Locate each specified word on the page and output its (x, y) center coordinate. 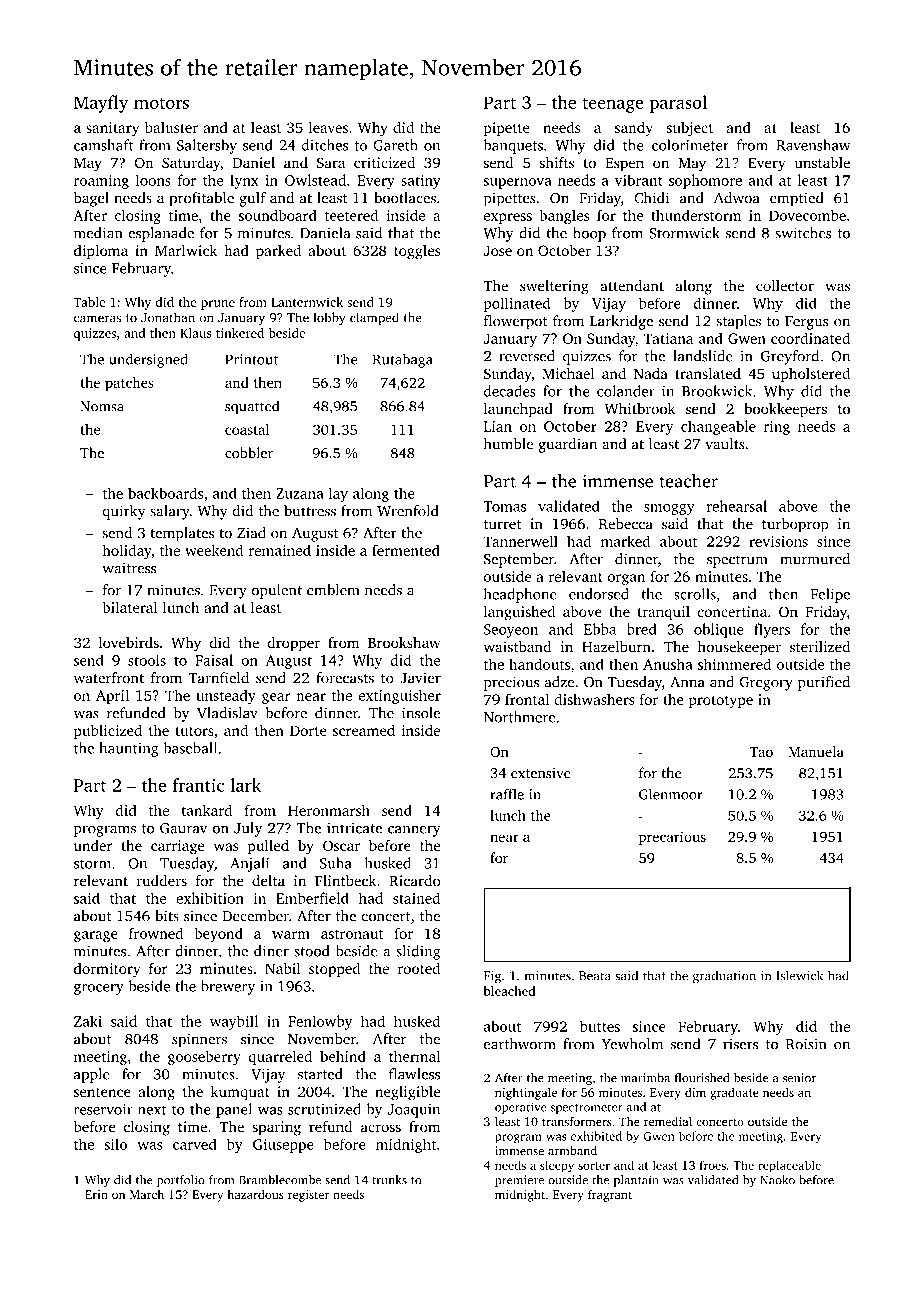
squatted (252, 407)
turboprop (795, 525)
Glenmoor (671, 794)
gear (276, 698)
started (320, 1074)
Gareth (395, 145)
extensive (541, 773)
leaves (328, 127)
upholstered (811, 375)
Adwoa (737, 198)
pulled (268, 847)
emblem (333, 590)
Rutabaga (403, 360)
